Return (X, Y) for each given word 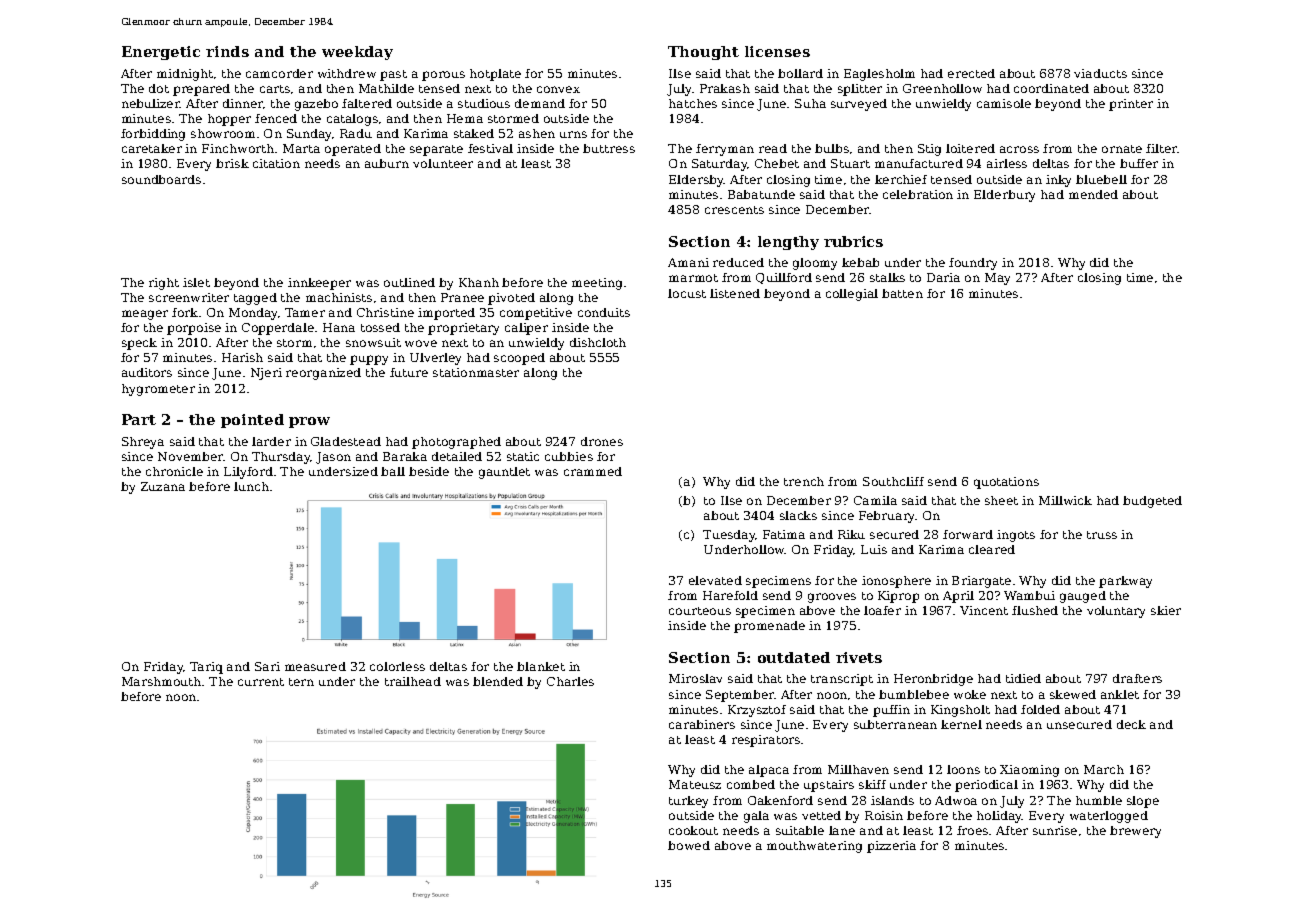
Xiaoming (1029, 771)
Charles (570, 681)
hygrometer (158, 390)
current (261, 682)
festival (490, 148)
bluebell (1101, 179)
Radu (356, 133)
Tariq (206, 668)
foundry (973, 264)
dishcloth (598, 342)
